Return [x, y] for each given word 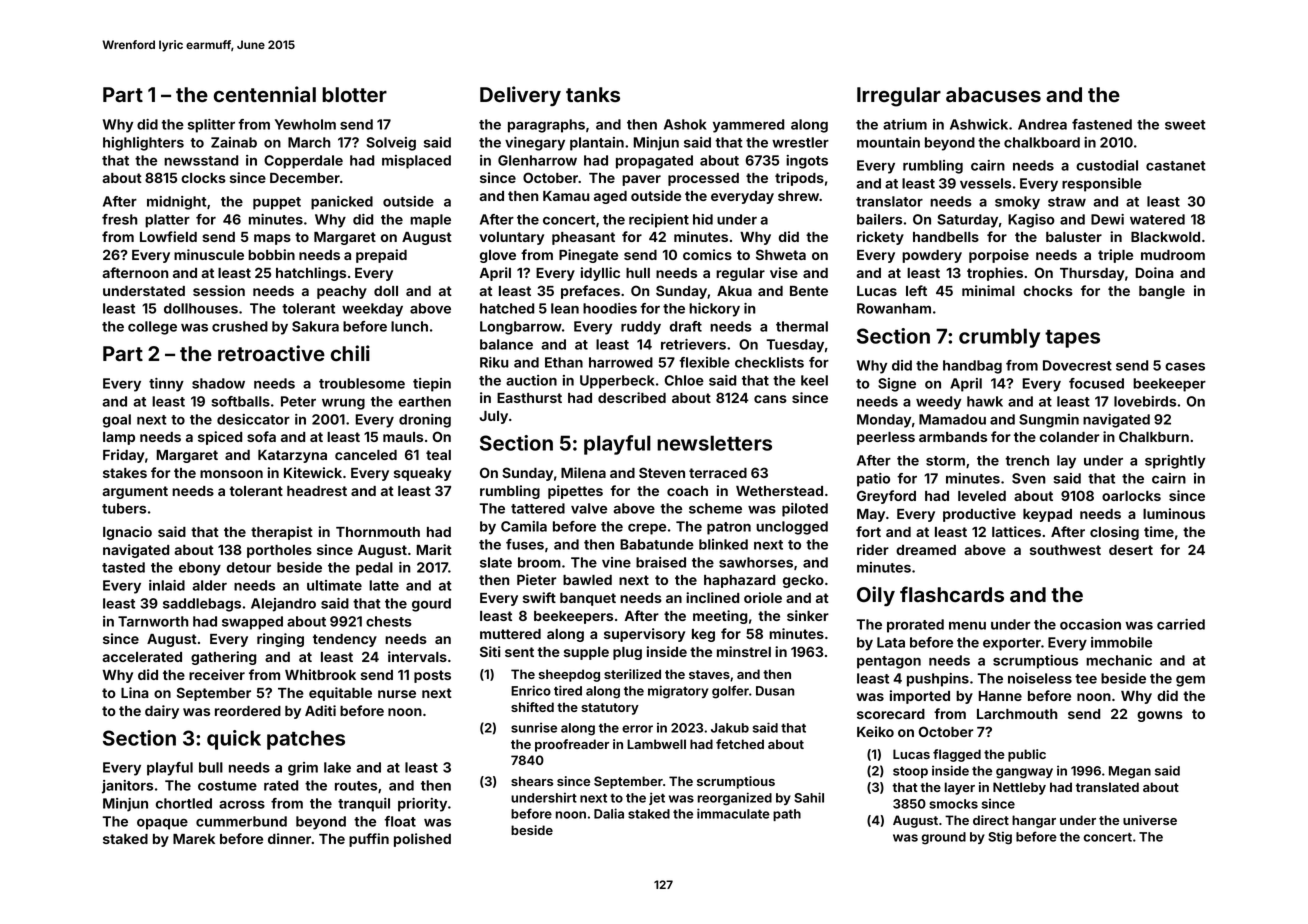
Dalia [609, 813]
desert [1131, 550]
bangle [1162, 292]
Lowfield [168, 236]
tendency [345, 640]
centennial [265, 94]
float [400, 821]
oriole [763, 597]
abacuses [993, 94]
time [1159, 531]
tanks [593, 94]
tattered [538, 508]
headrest [317, 491]
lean [565, 308]
